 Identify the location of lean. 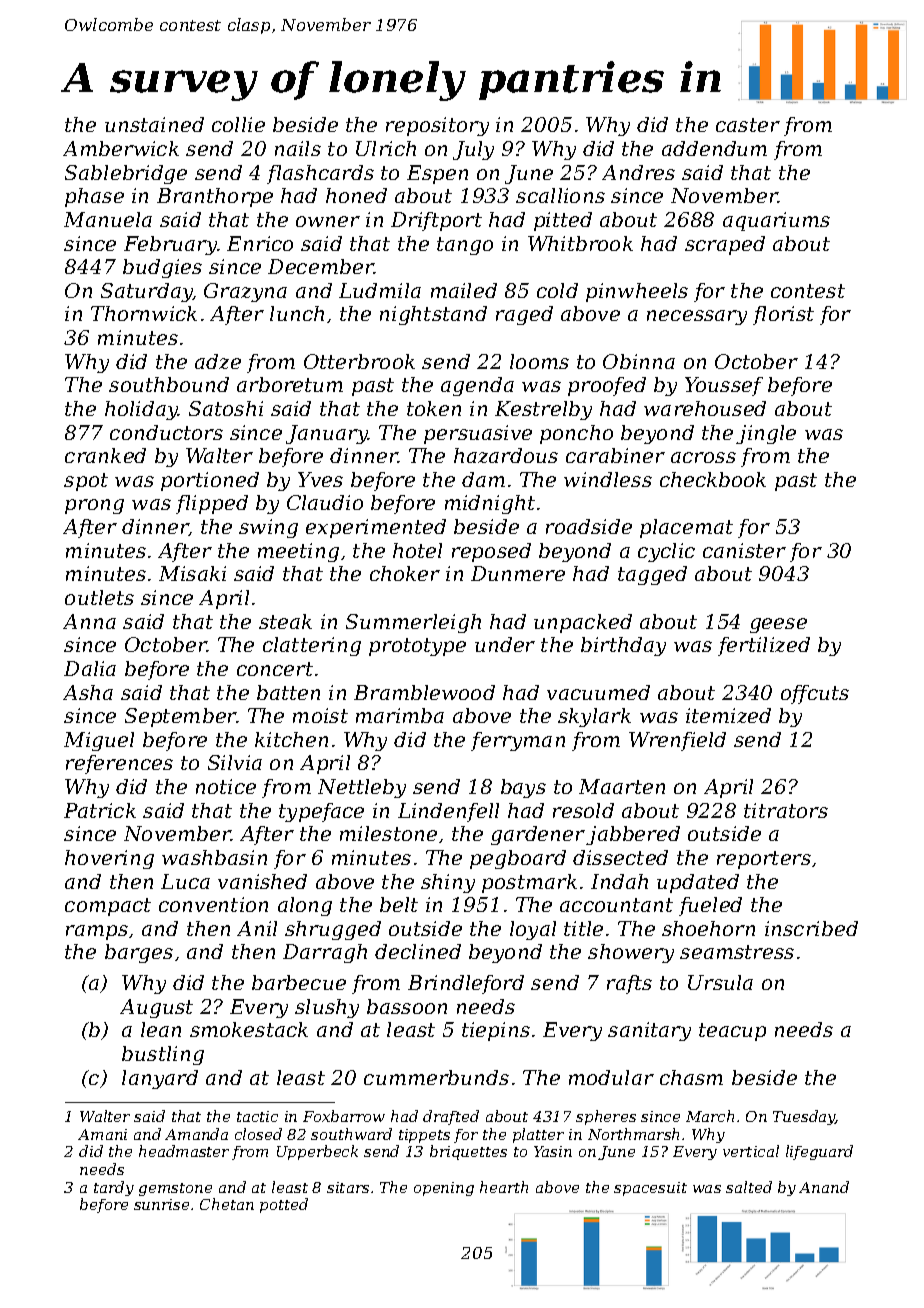
(161, 1029).
